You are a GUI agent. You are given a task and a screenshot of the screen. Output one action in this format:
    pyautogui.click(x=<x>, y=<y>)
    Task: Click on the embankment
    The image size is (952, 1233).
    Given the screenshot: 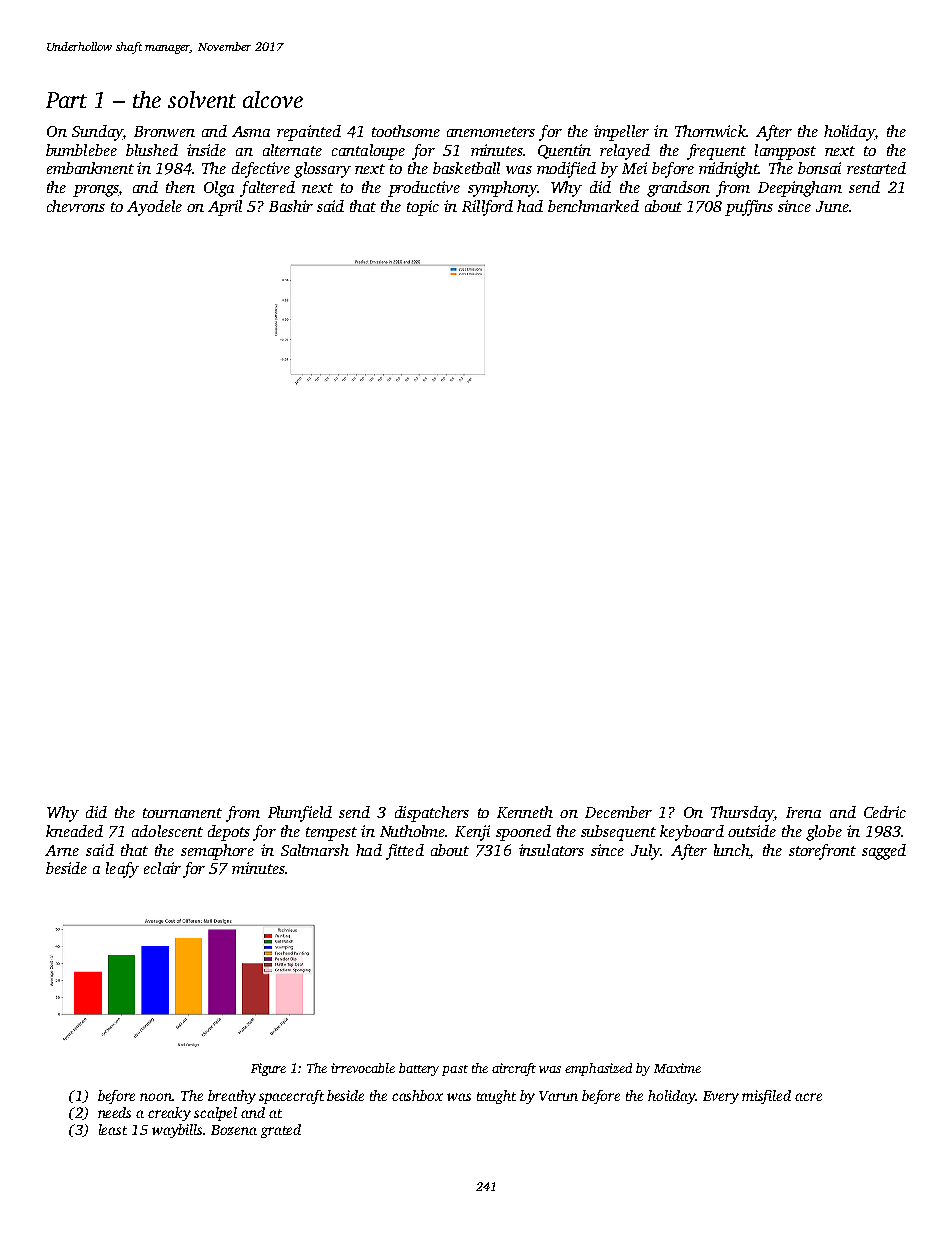 What is the action you would take?
    pyautogui.click(x=90, y=168)
